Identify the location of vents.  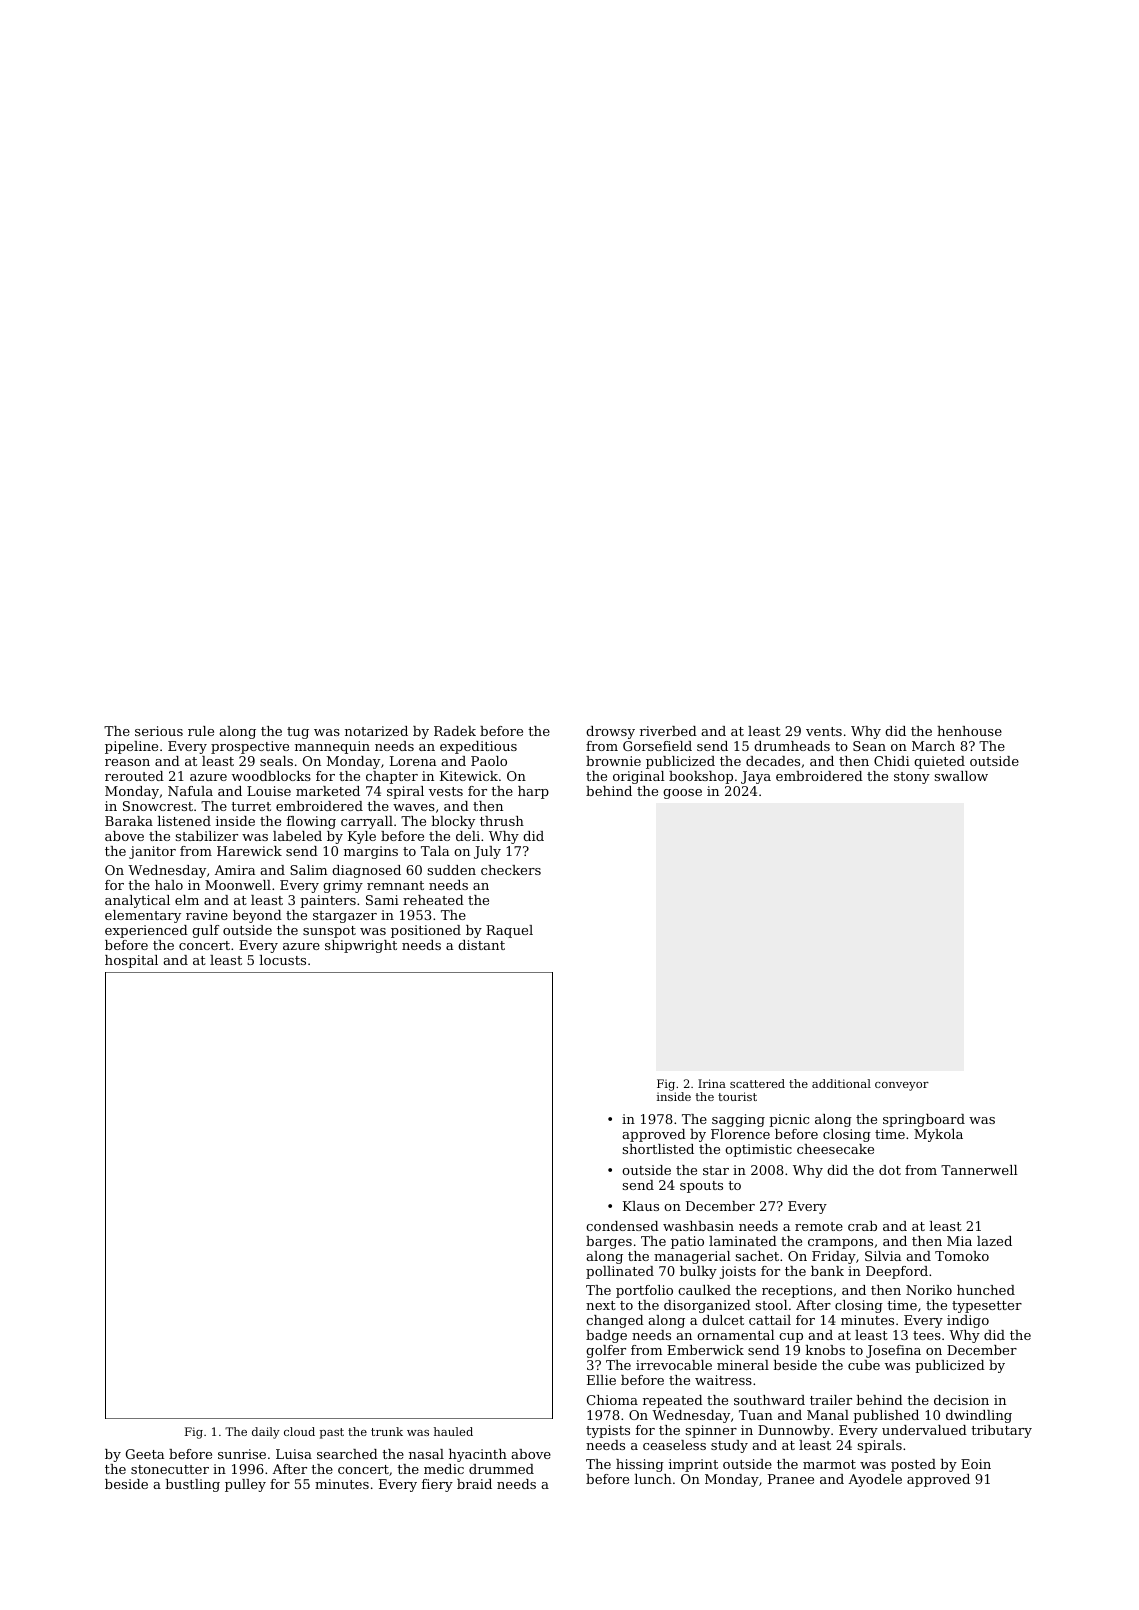
(824, 731).
